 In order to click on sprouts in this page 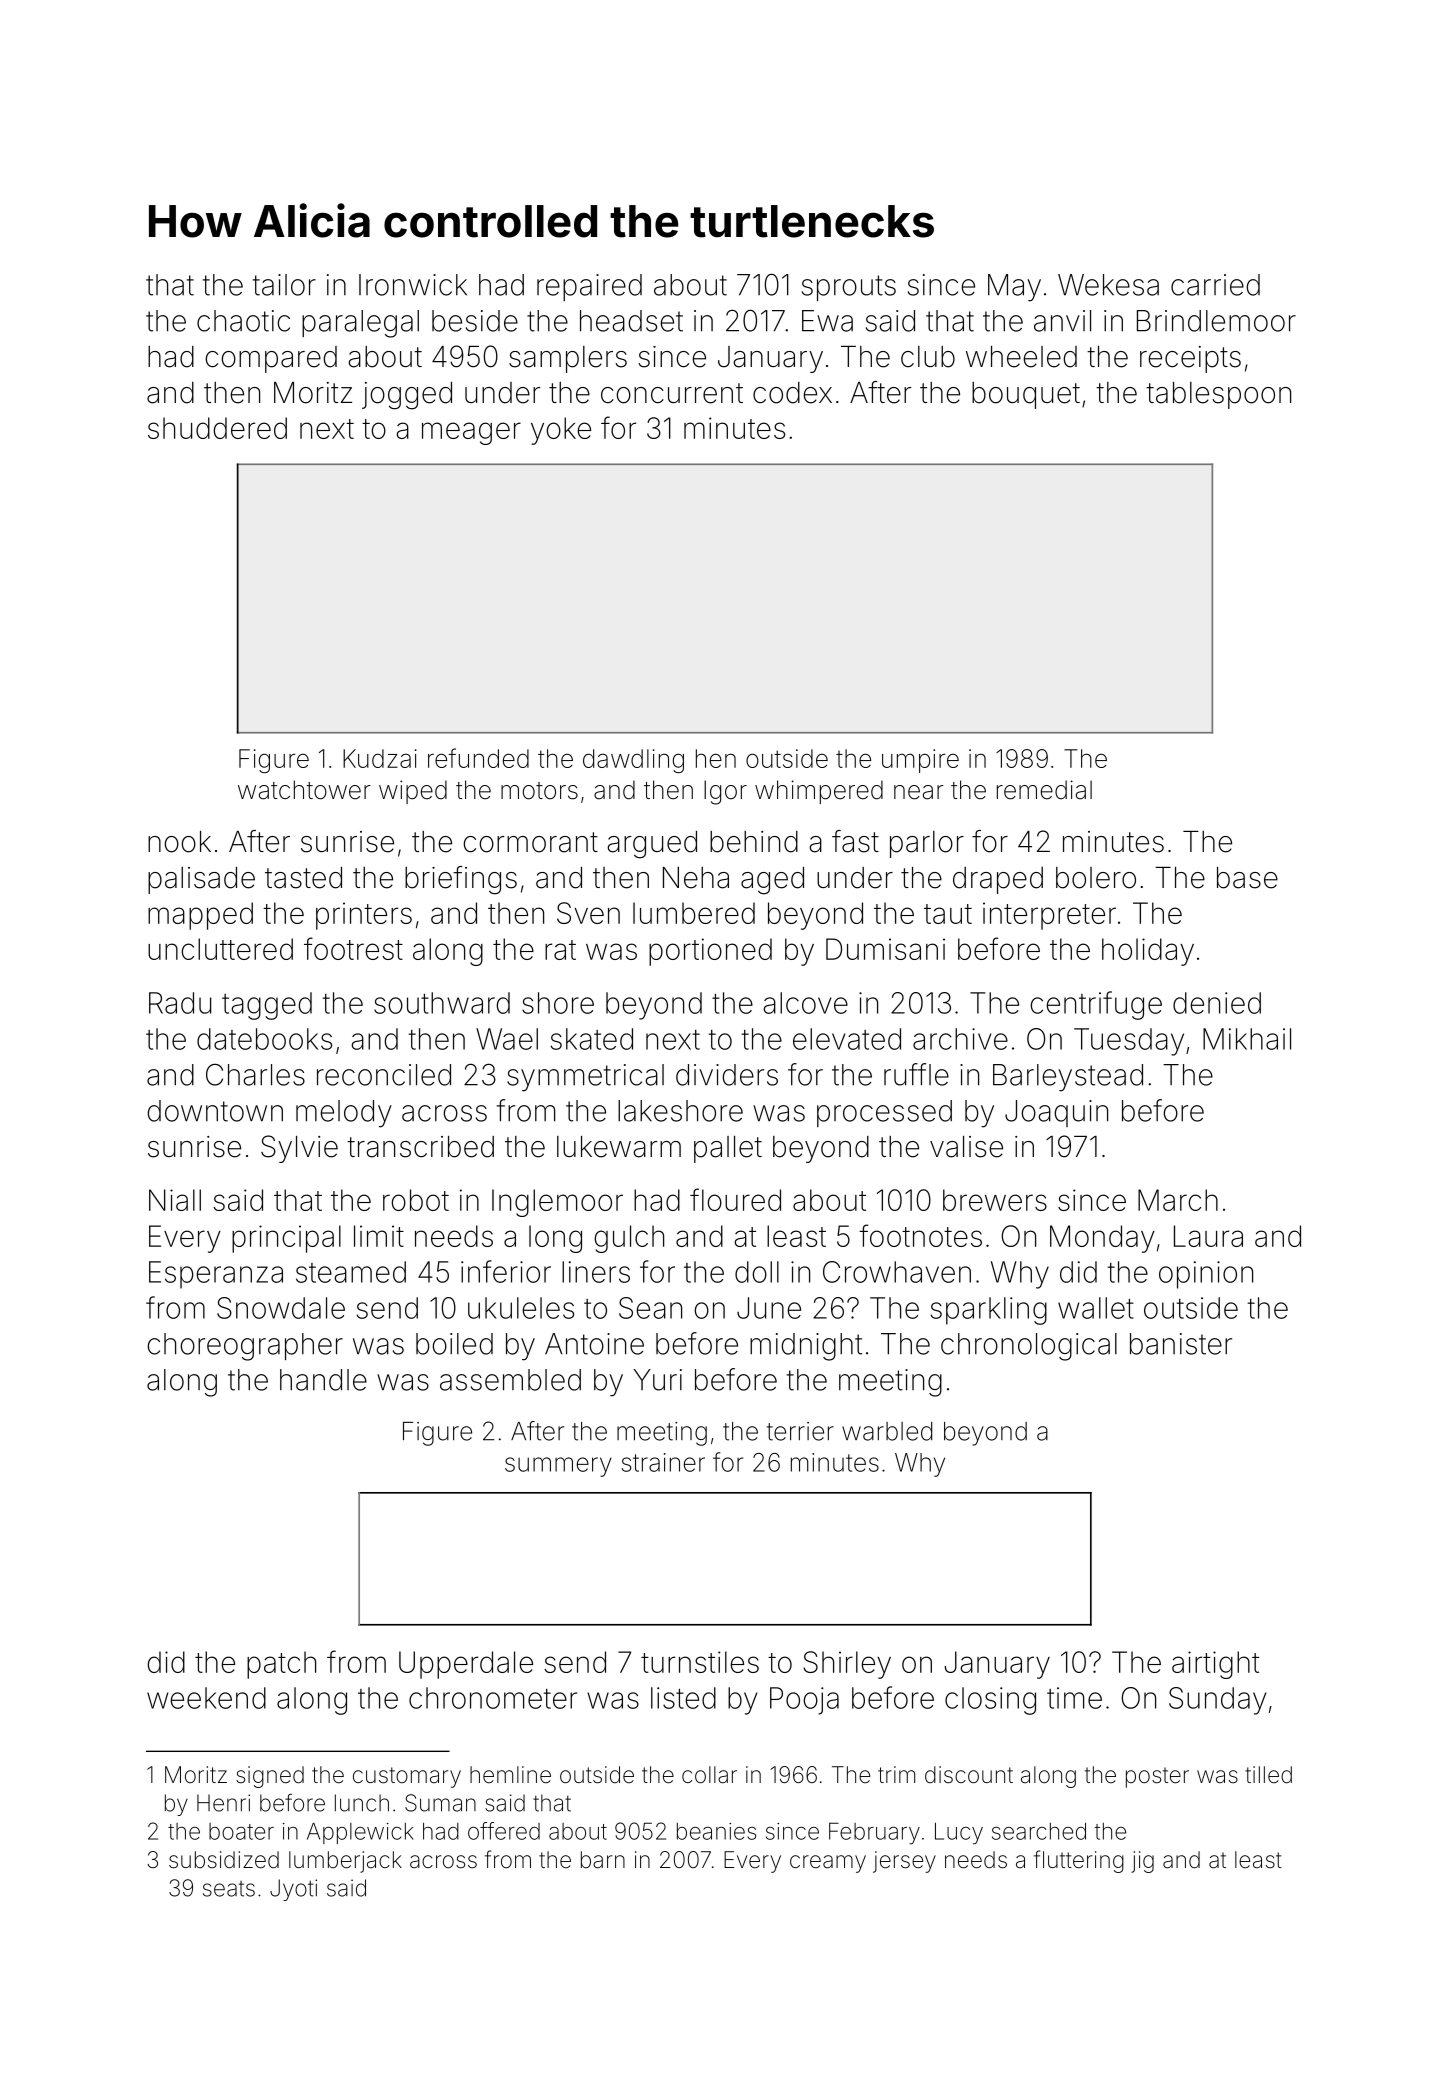, I will do `click(849, 288)`.
